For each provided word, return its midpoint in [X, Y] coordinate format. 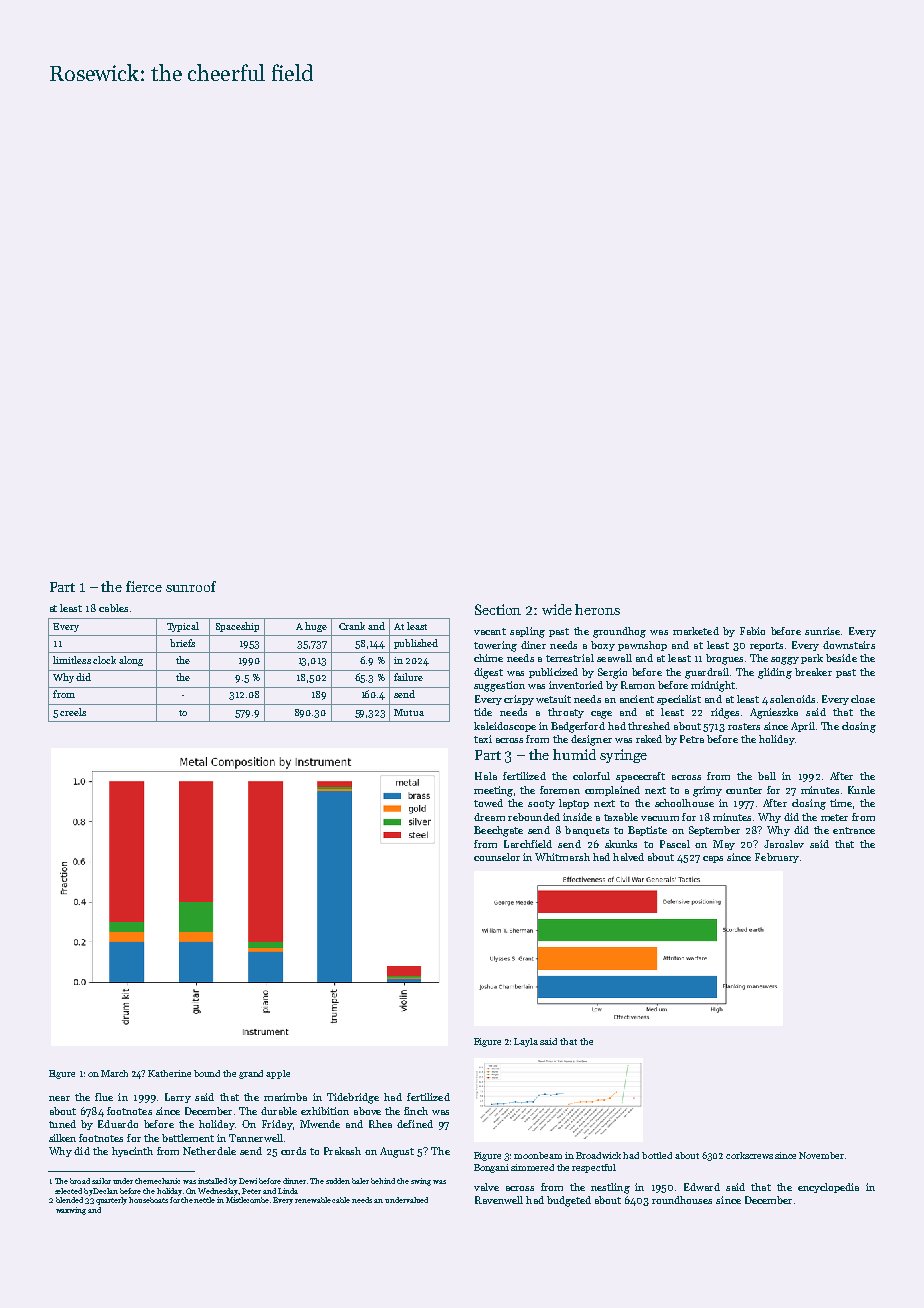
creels [73, 712]
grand [251, 1074]
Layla [526, 1042]
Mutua [409, 712]
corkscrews [749, 1155]
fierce [144, 586]
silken [62, 1138]
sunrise [822, 631]
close [863, 699]
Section [498, 609]
